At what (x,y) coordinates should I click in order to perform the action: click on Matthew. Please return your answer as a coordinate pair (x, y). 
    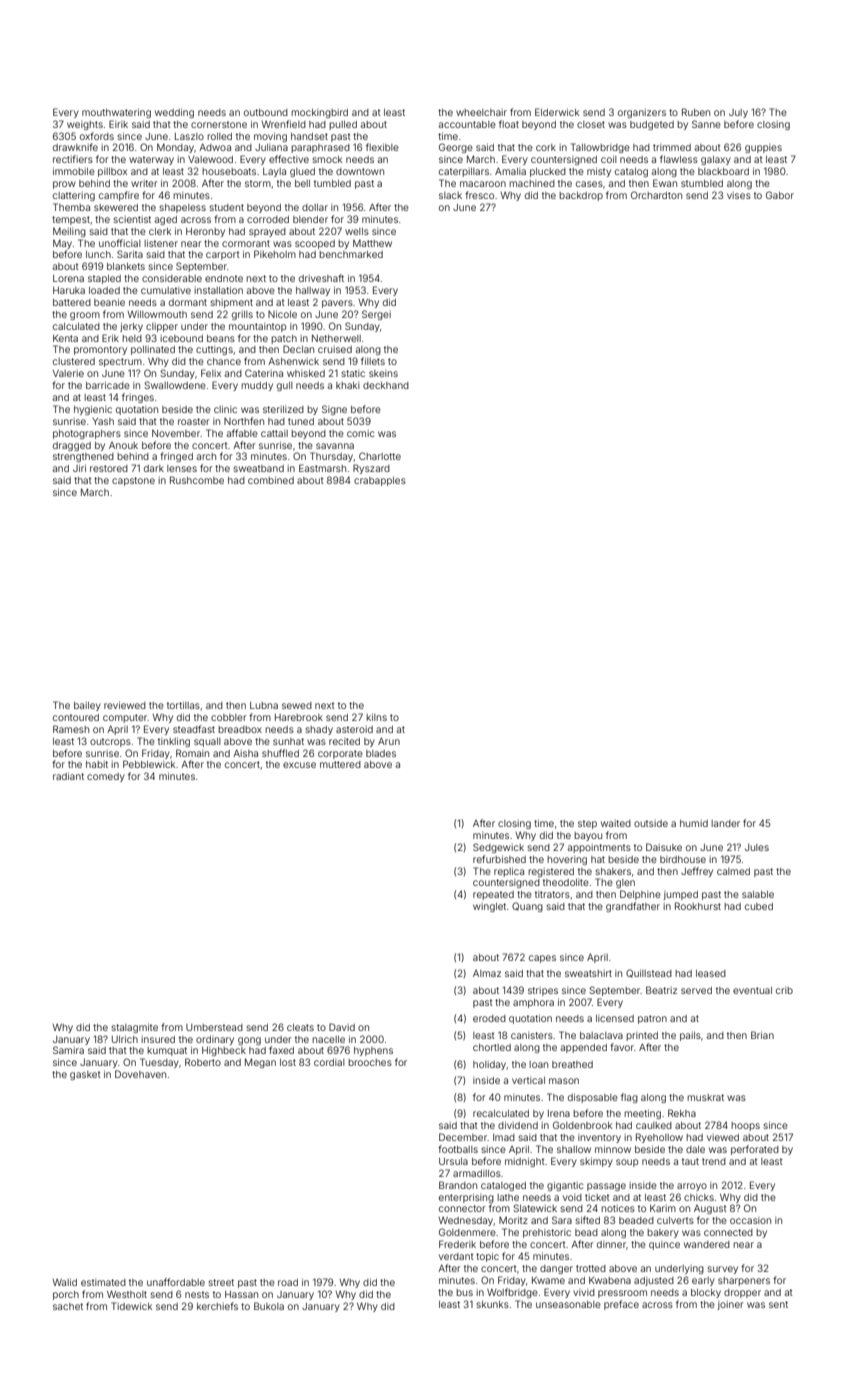
    Looking at the image, I should click on (372, 243).
